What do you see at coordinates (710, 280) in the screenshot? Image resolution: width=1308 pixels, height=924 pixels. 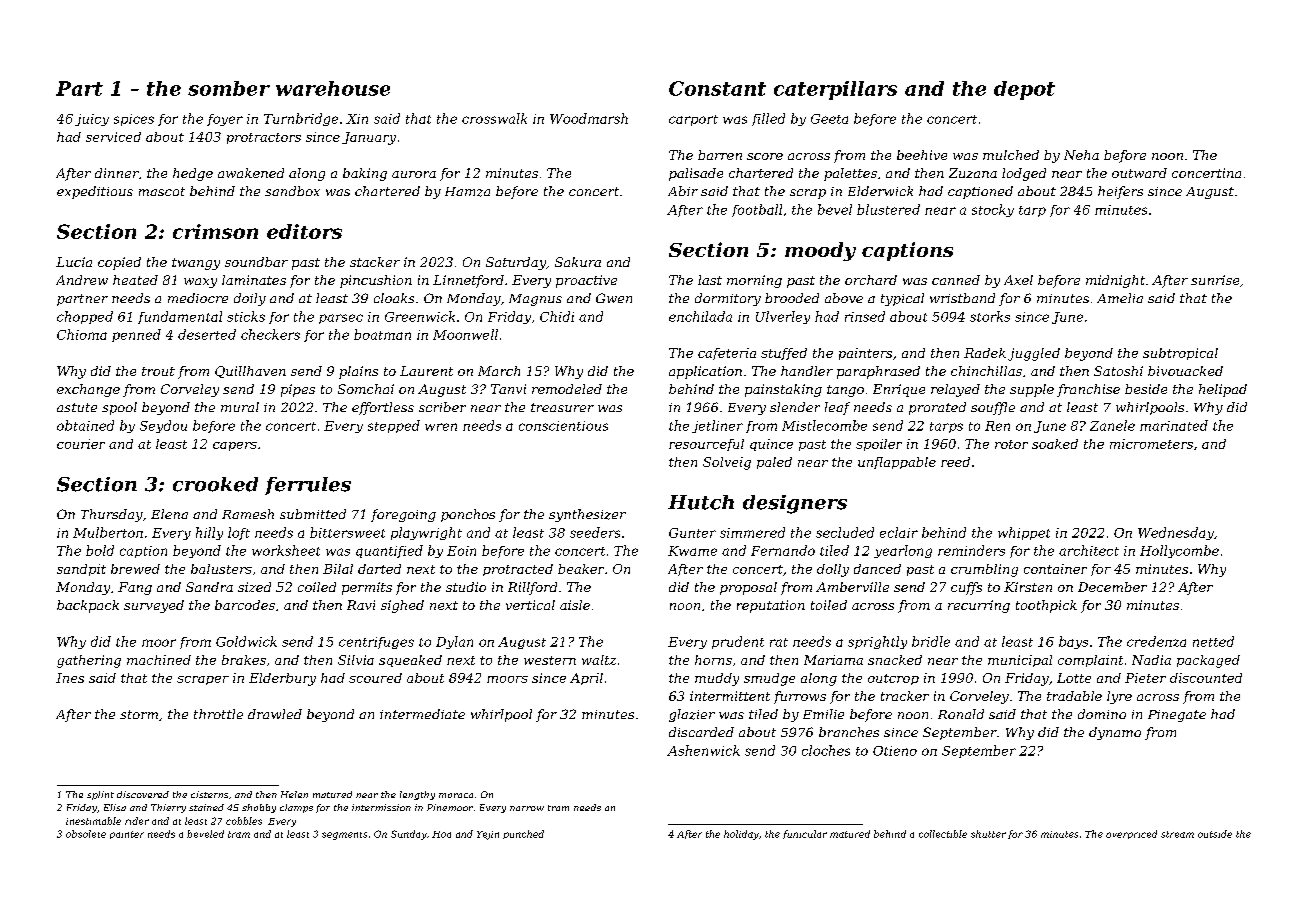 I see `last` at bounding box center [710, 280].
